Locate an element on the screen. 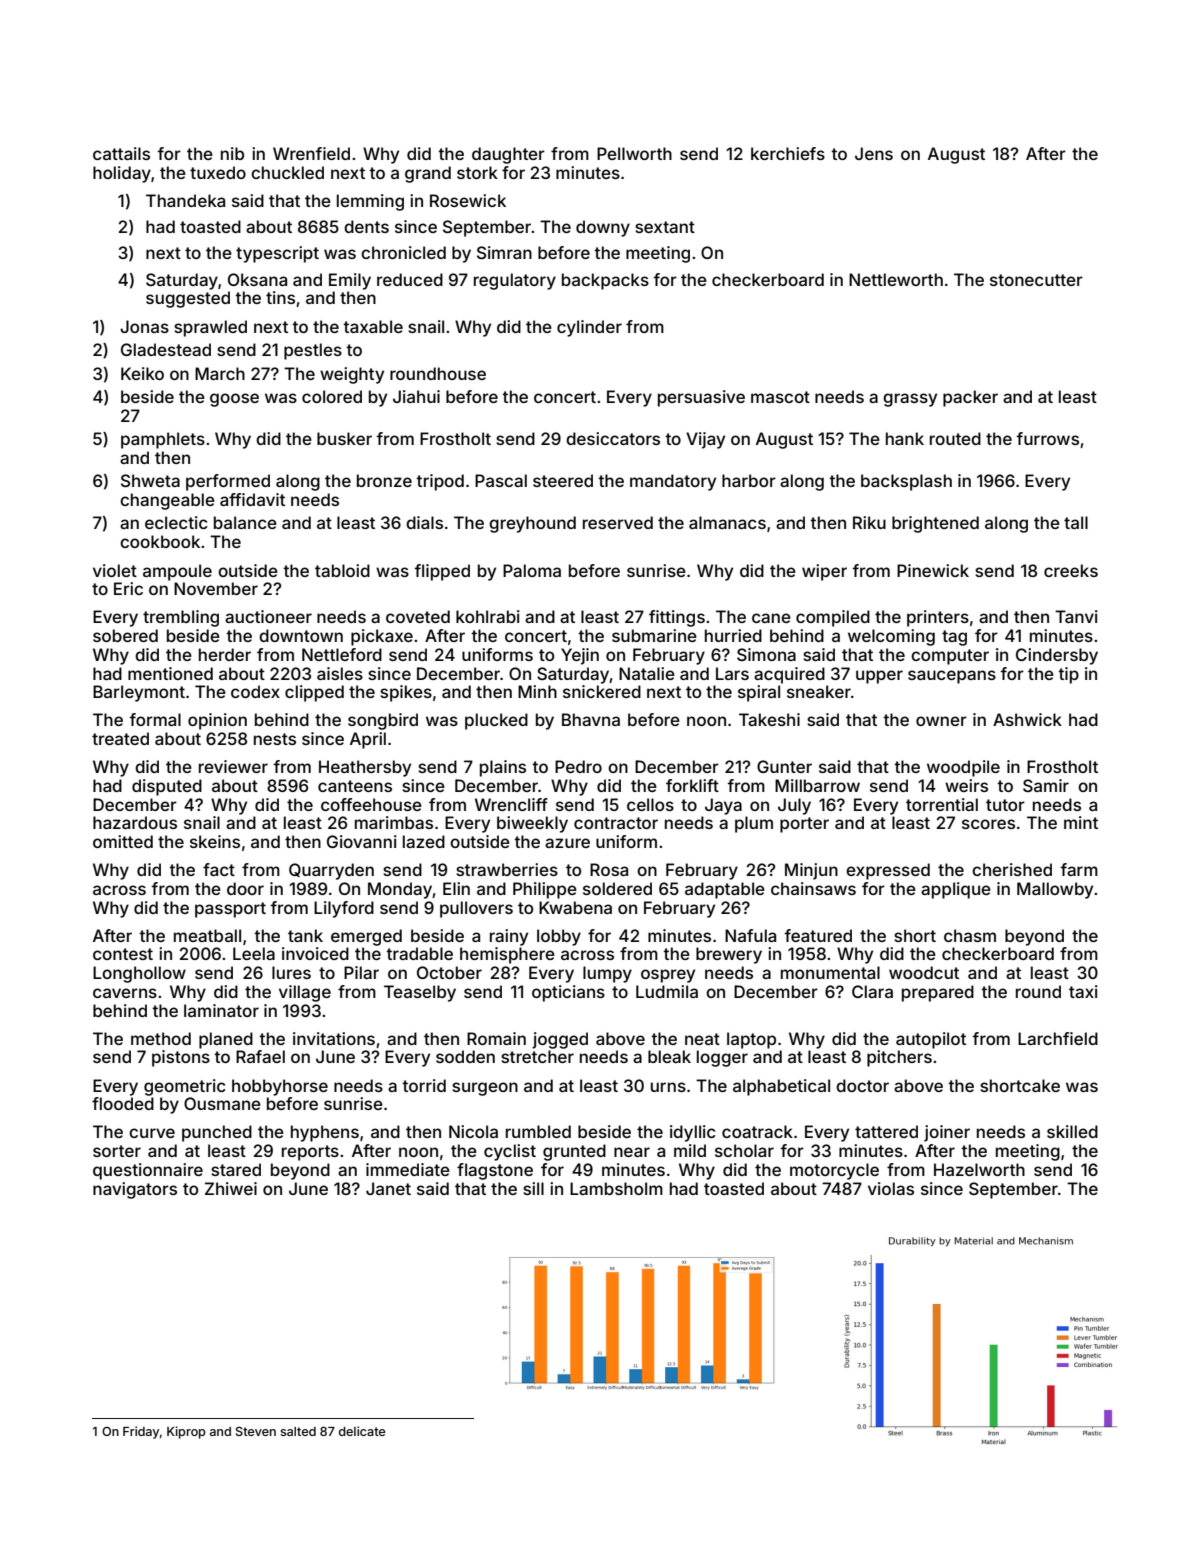 The height and width of the screenshot is (1541, 1191). Pellworth is located at coordinates (634, 153).
